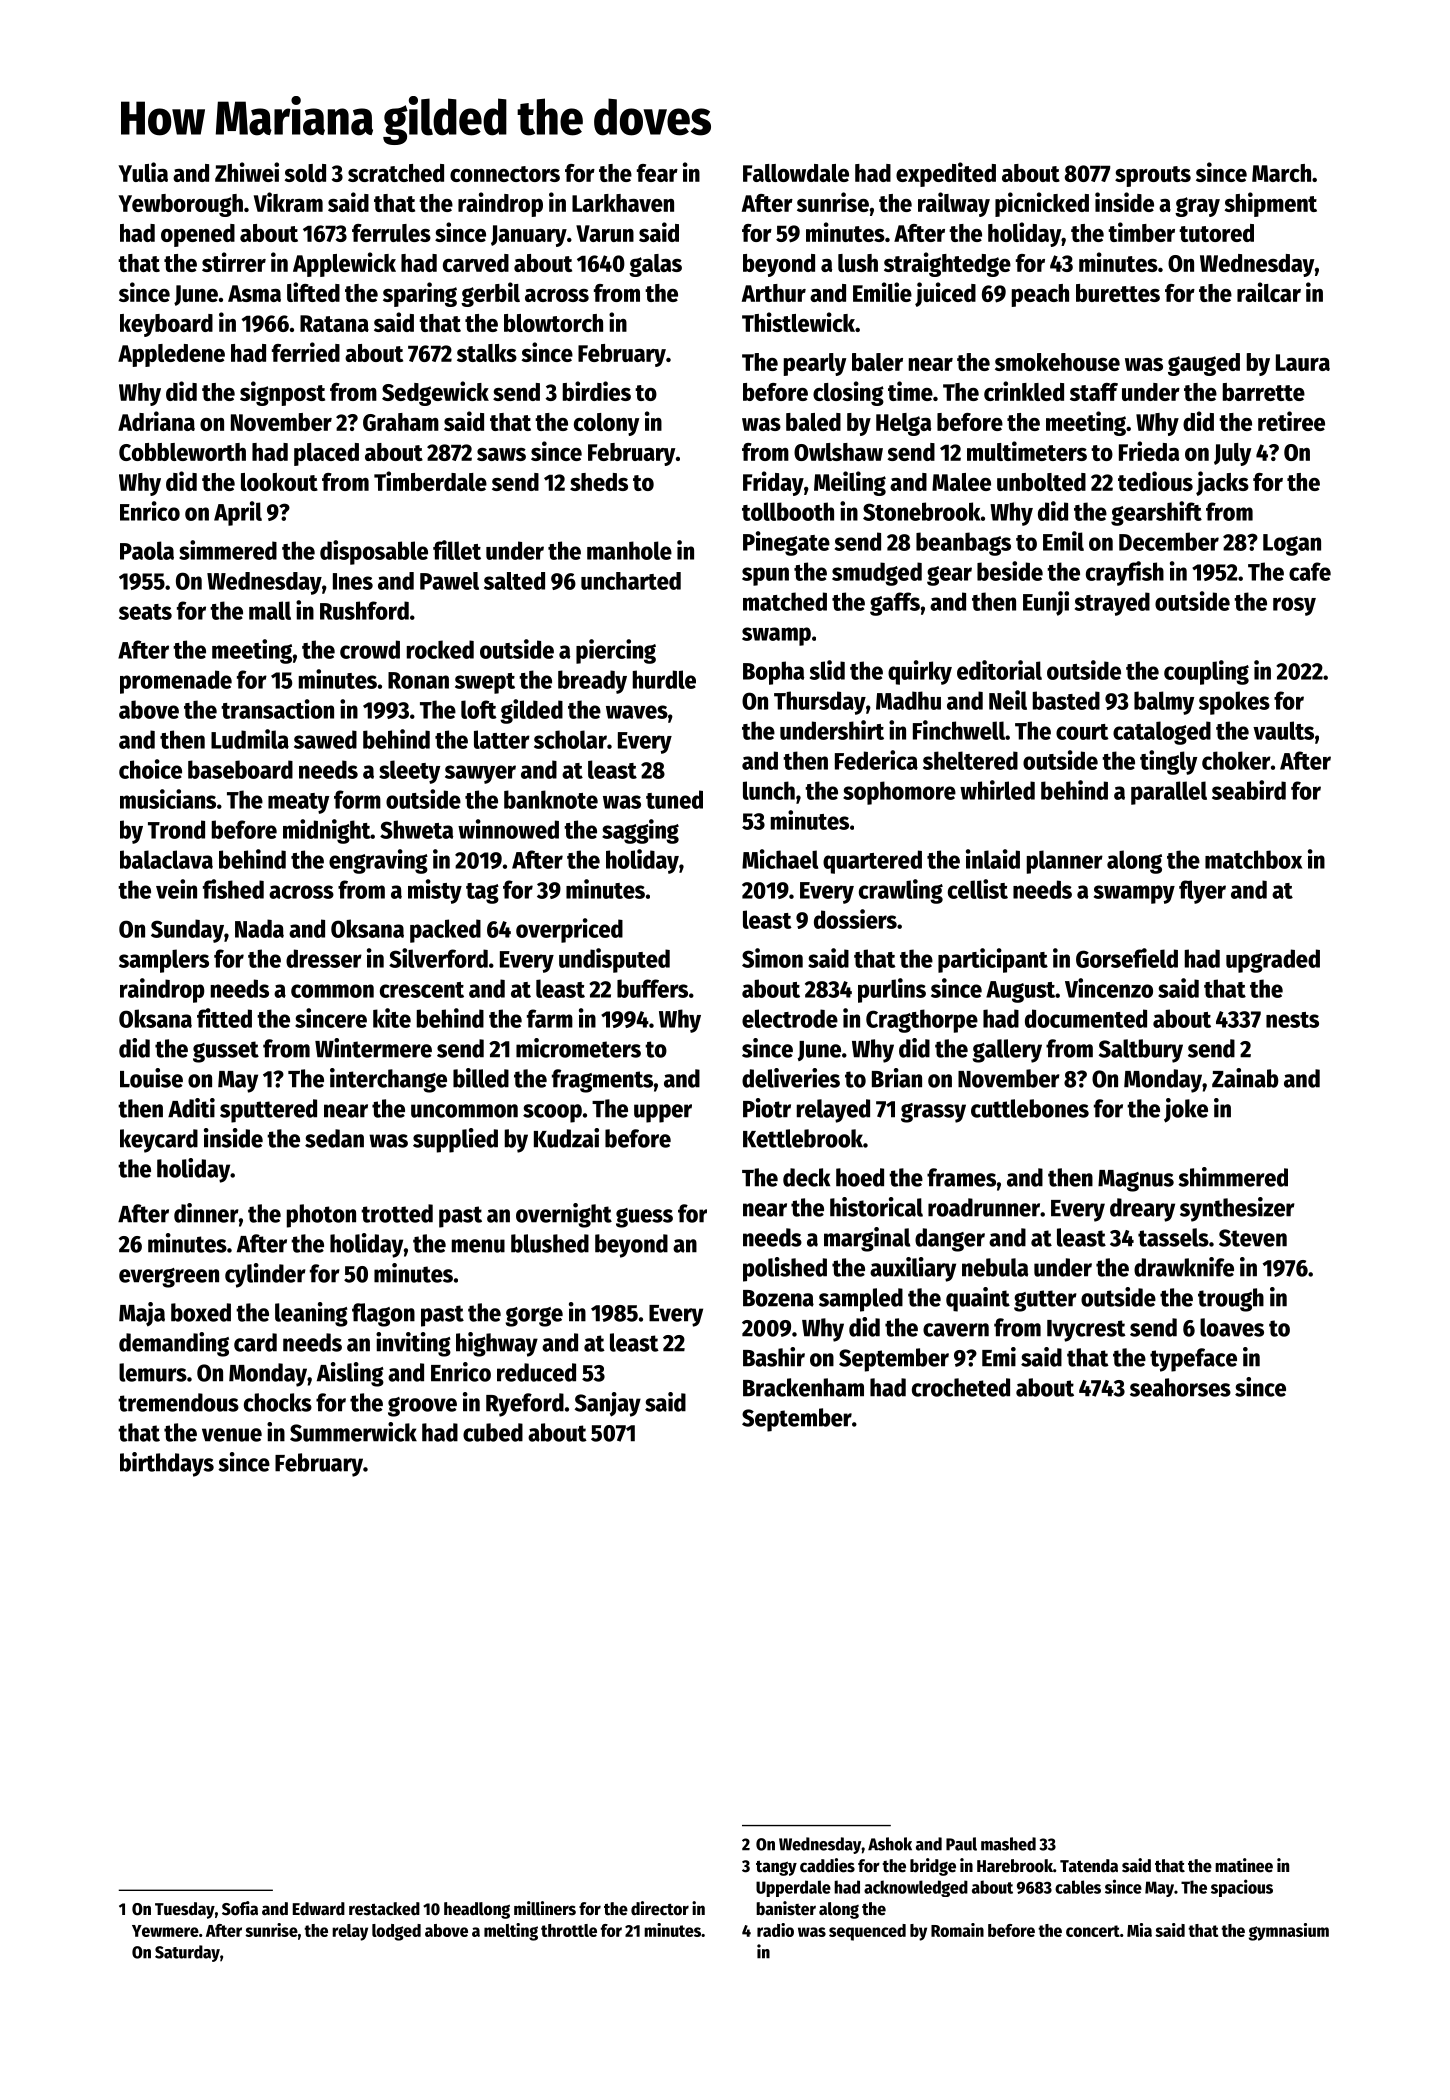 This screenshot has width=1450, height=2100. Describe the element at coordinates (298, 803) in the screenshot. I see `meaty` at that location.
